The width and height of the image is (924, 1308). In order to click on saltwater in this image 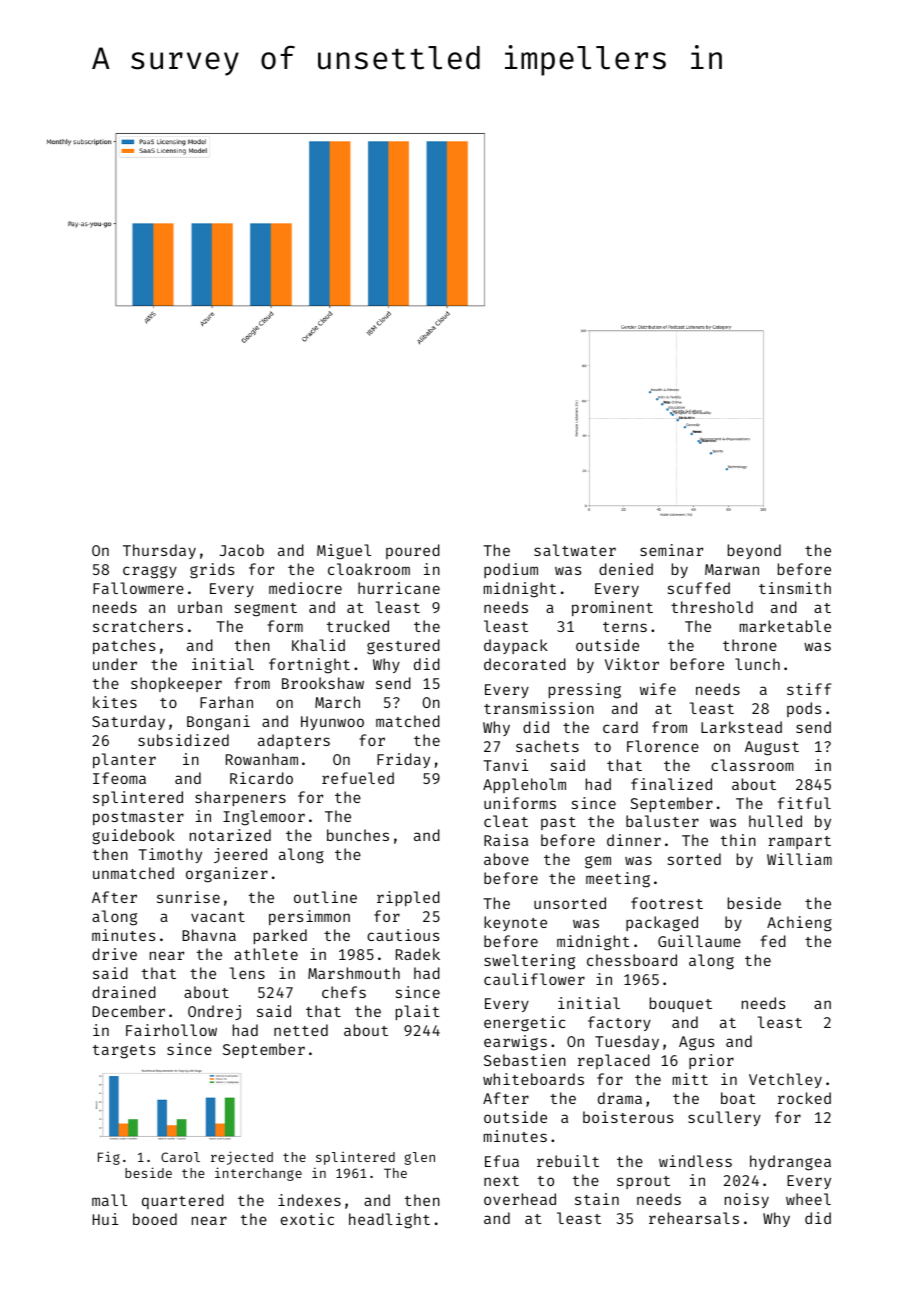, I will do `click(575, 550)`.
